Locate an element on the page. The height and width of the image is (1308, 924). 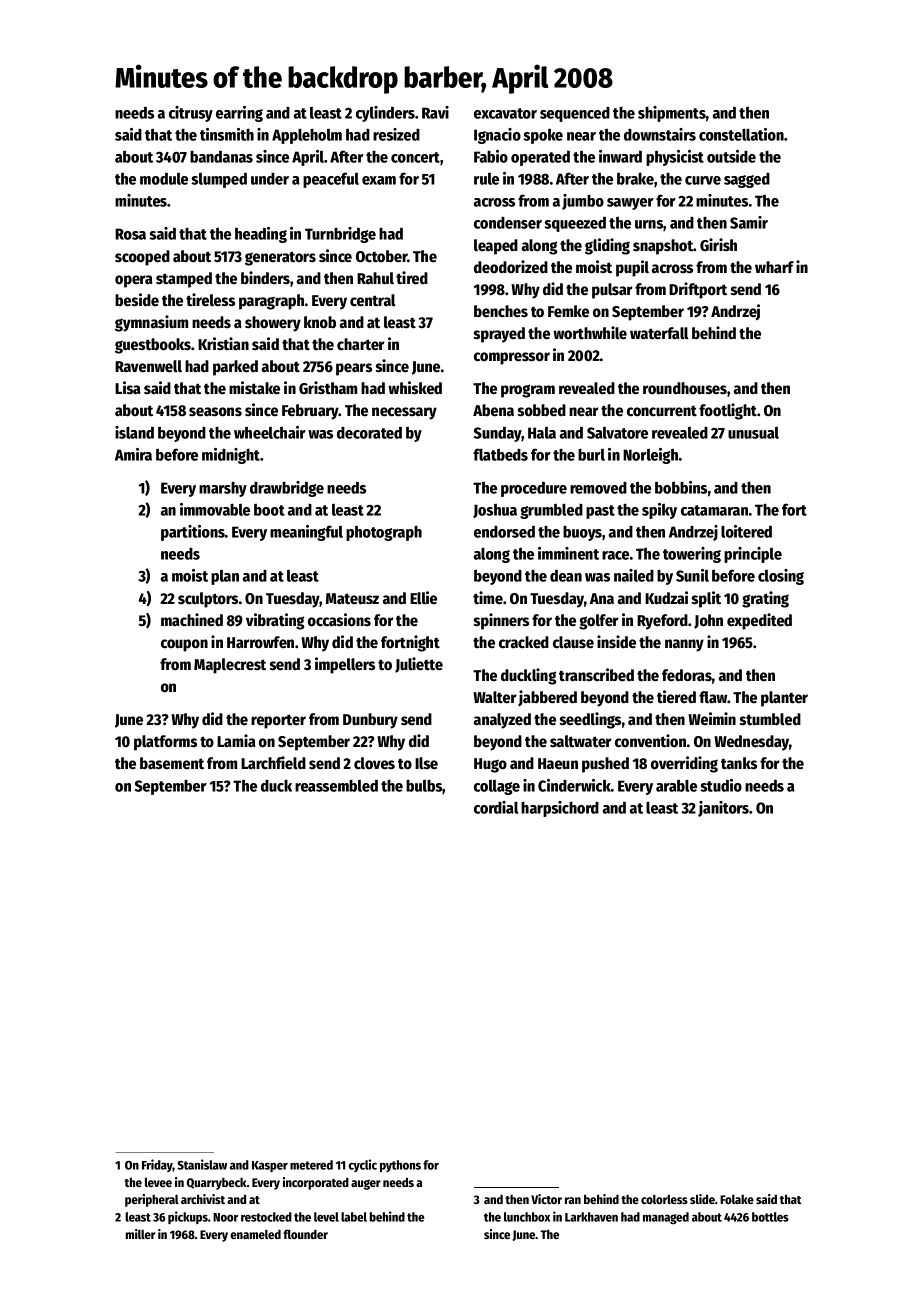
flaw is located at coordinates (713, 697).
